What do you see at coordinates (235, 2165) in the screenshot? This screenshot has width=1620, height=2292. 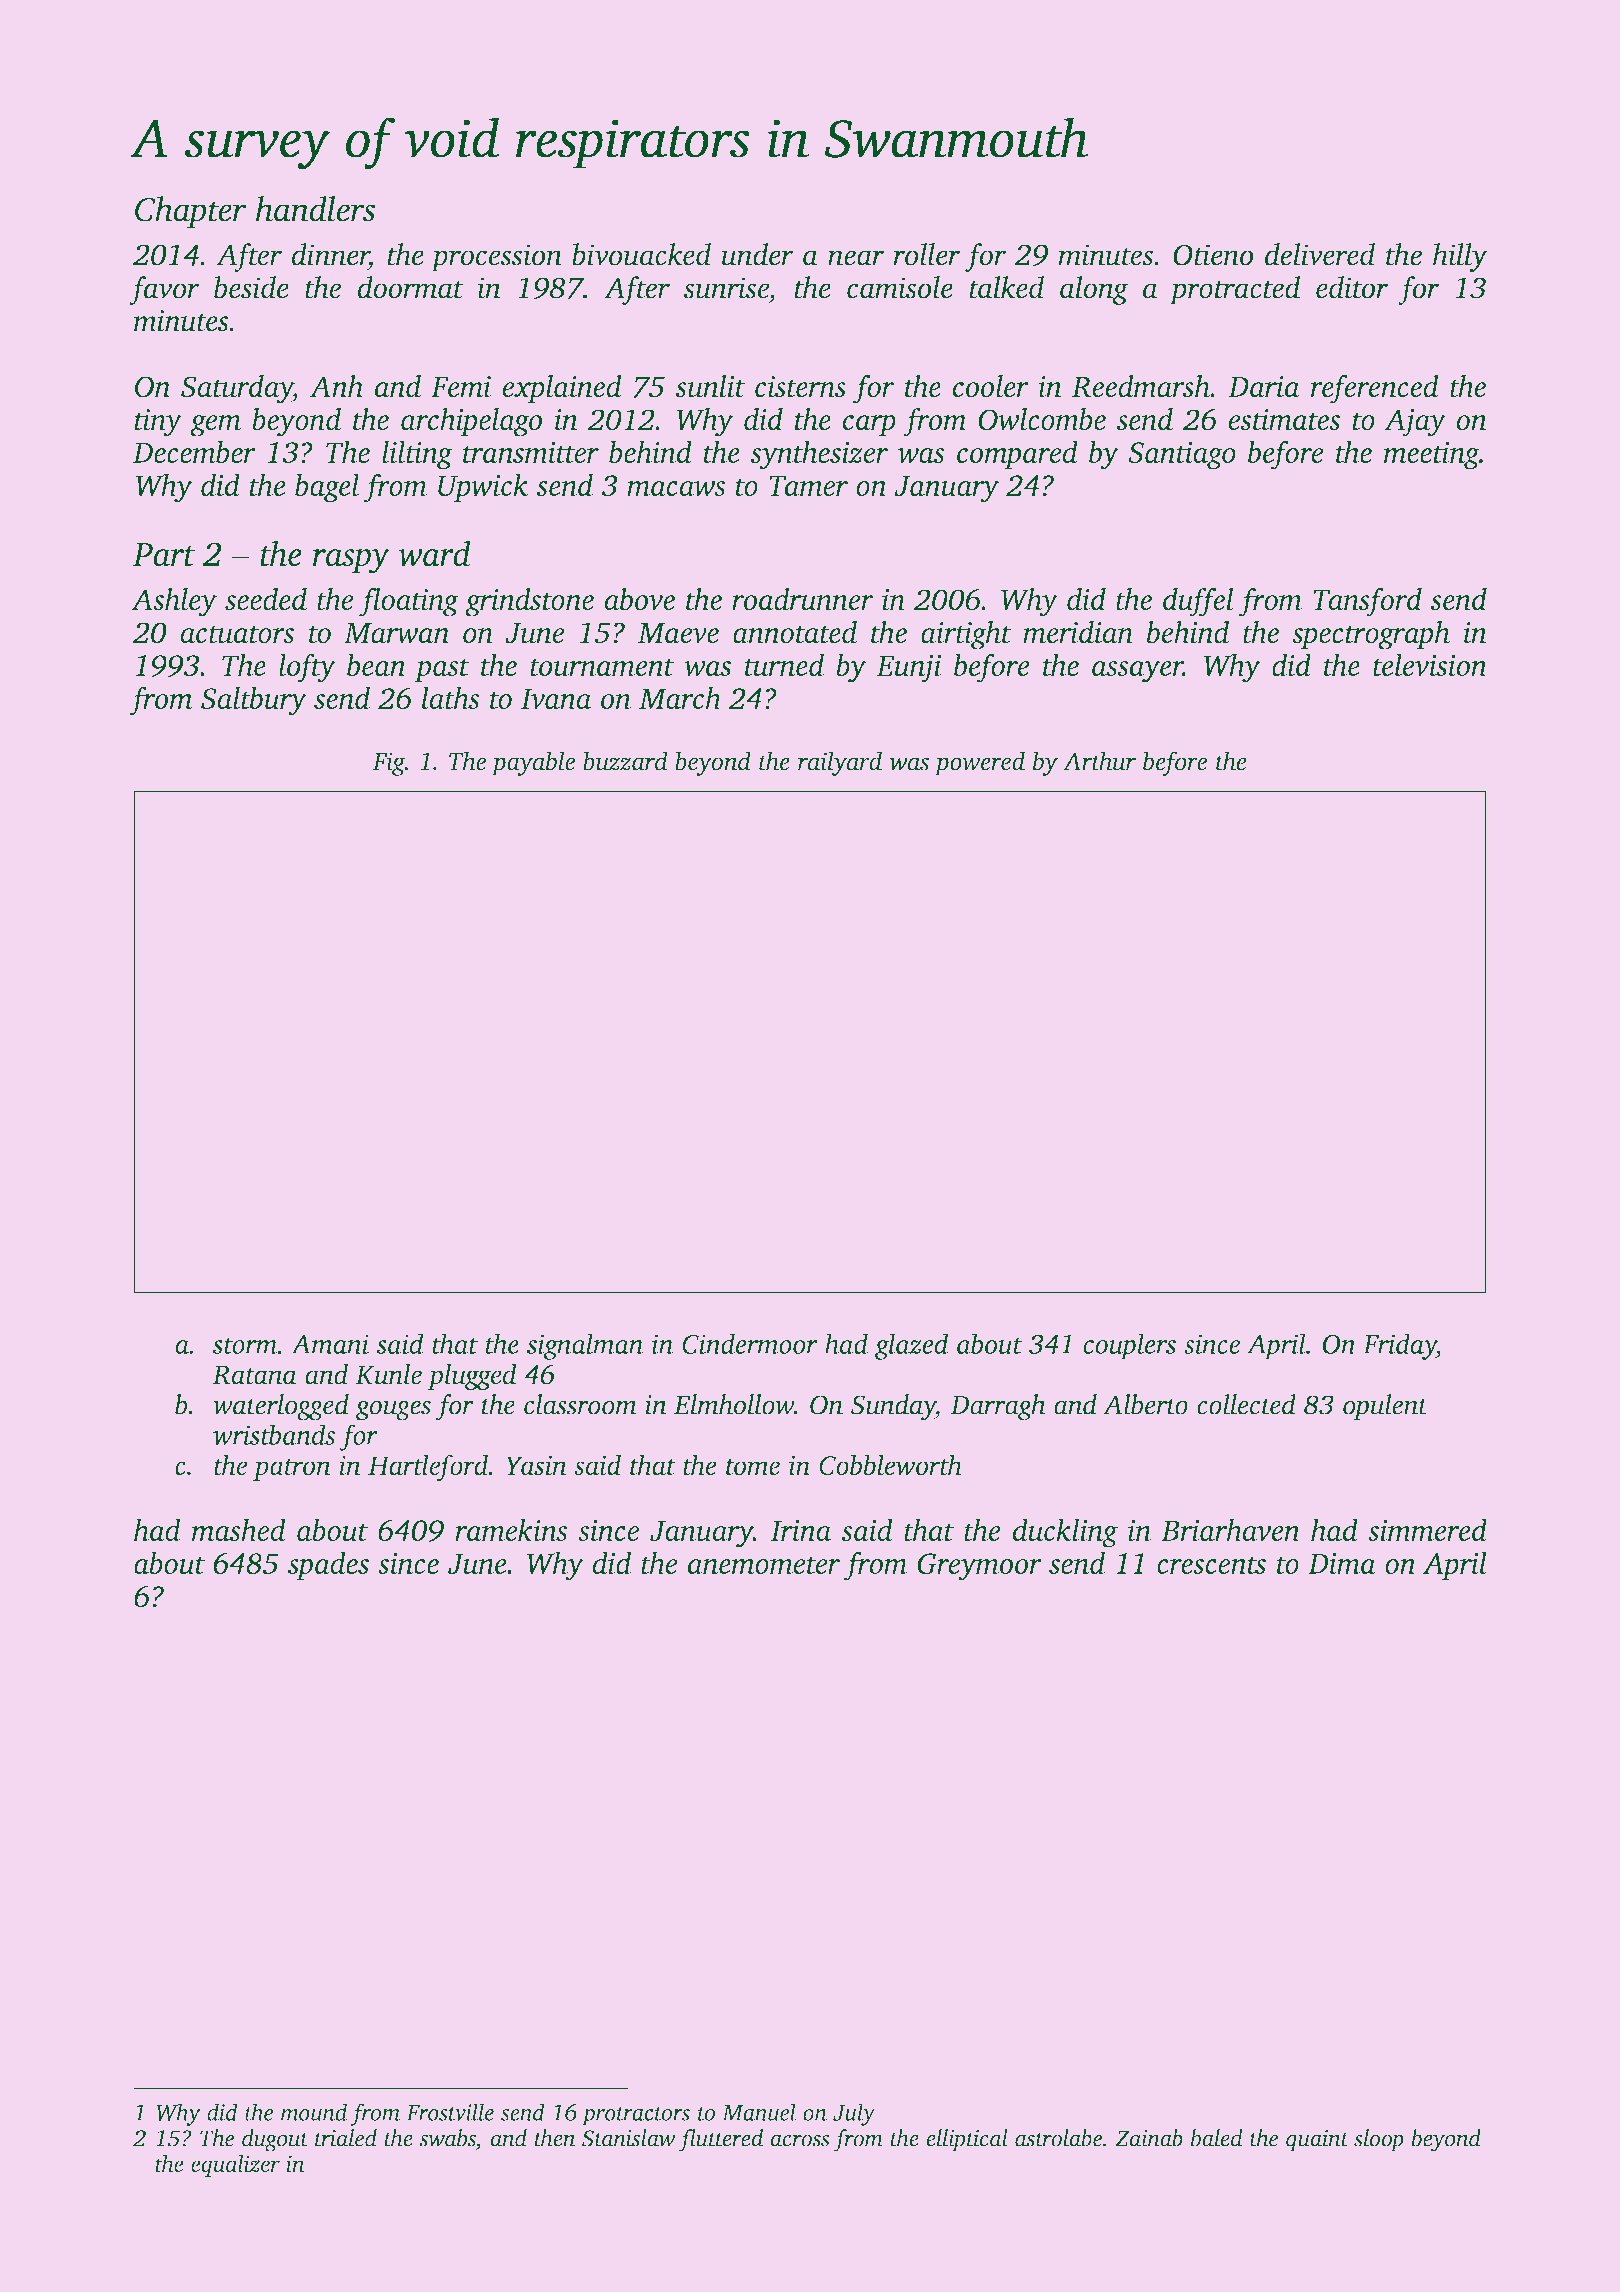 I see `equalizer` at bounding box center [235, 2165].
